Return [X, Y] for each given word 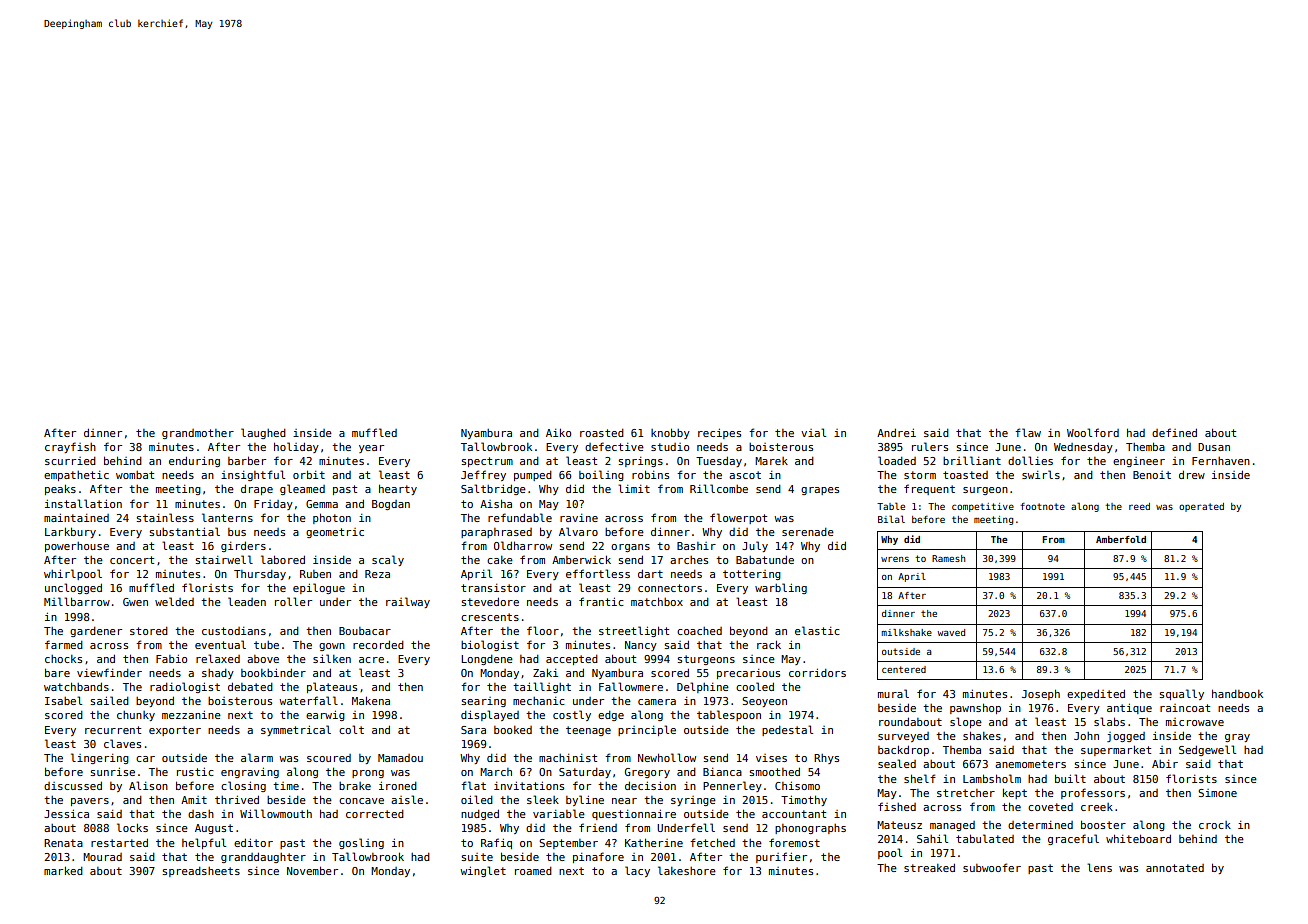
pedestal [787, 730]
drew [1192, 475]
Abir [1165, 764]
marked [63, 870]
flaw [1028, 432]
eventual [220, 644]
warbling [781, 588]
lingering [100, 758]
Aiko [558, 432]
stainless [165, 517]
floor [543, 630]
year [371, 449]
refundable [520, 517]
